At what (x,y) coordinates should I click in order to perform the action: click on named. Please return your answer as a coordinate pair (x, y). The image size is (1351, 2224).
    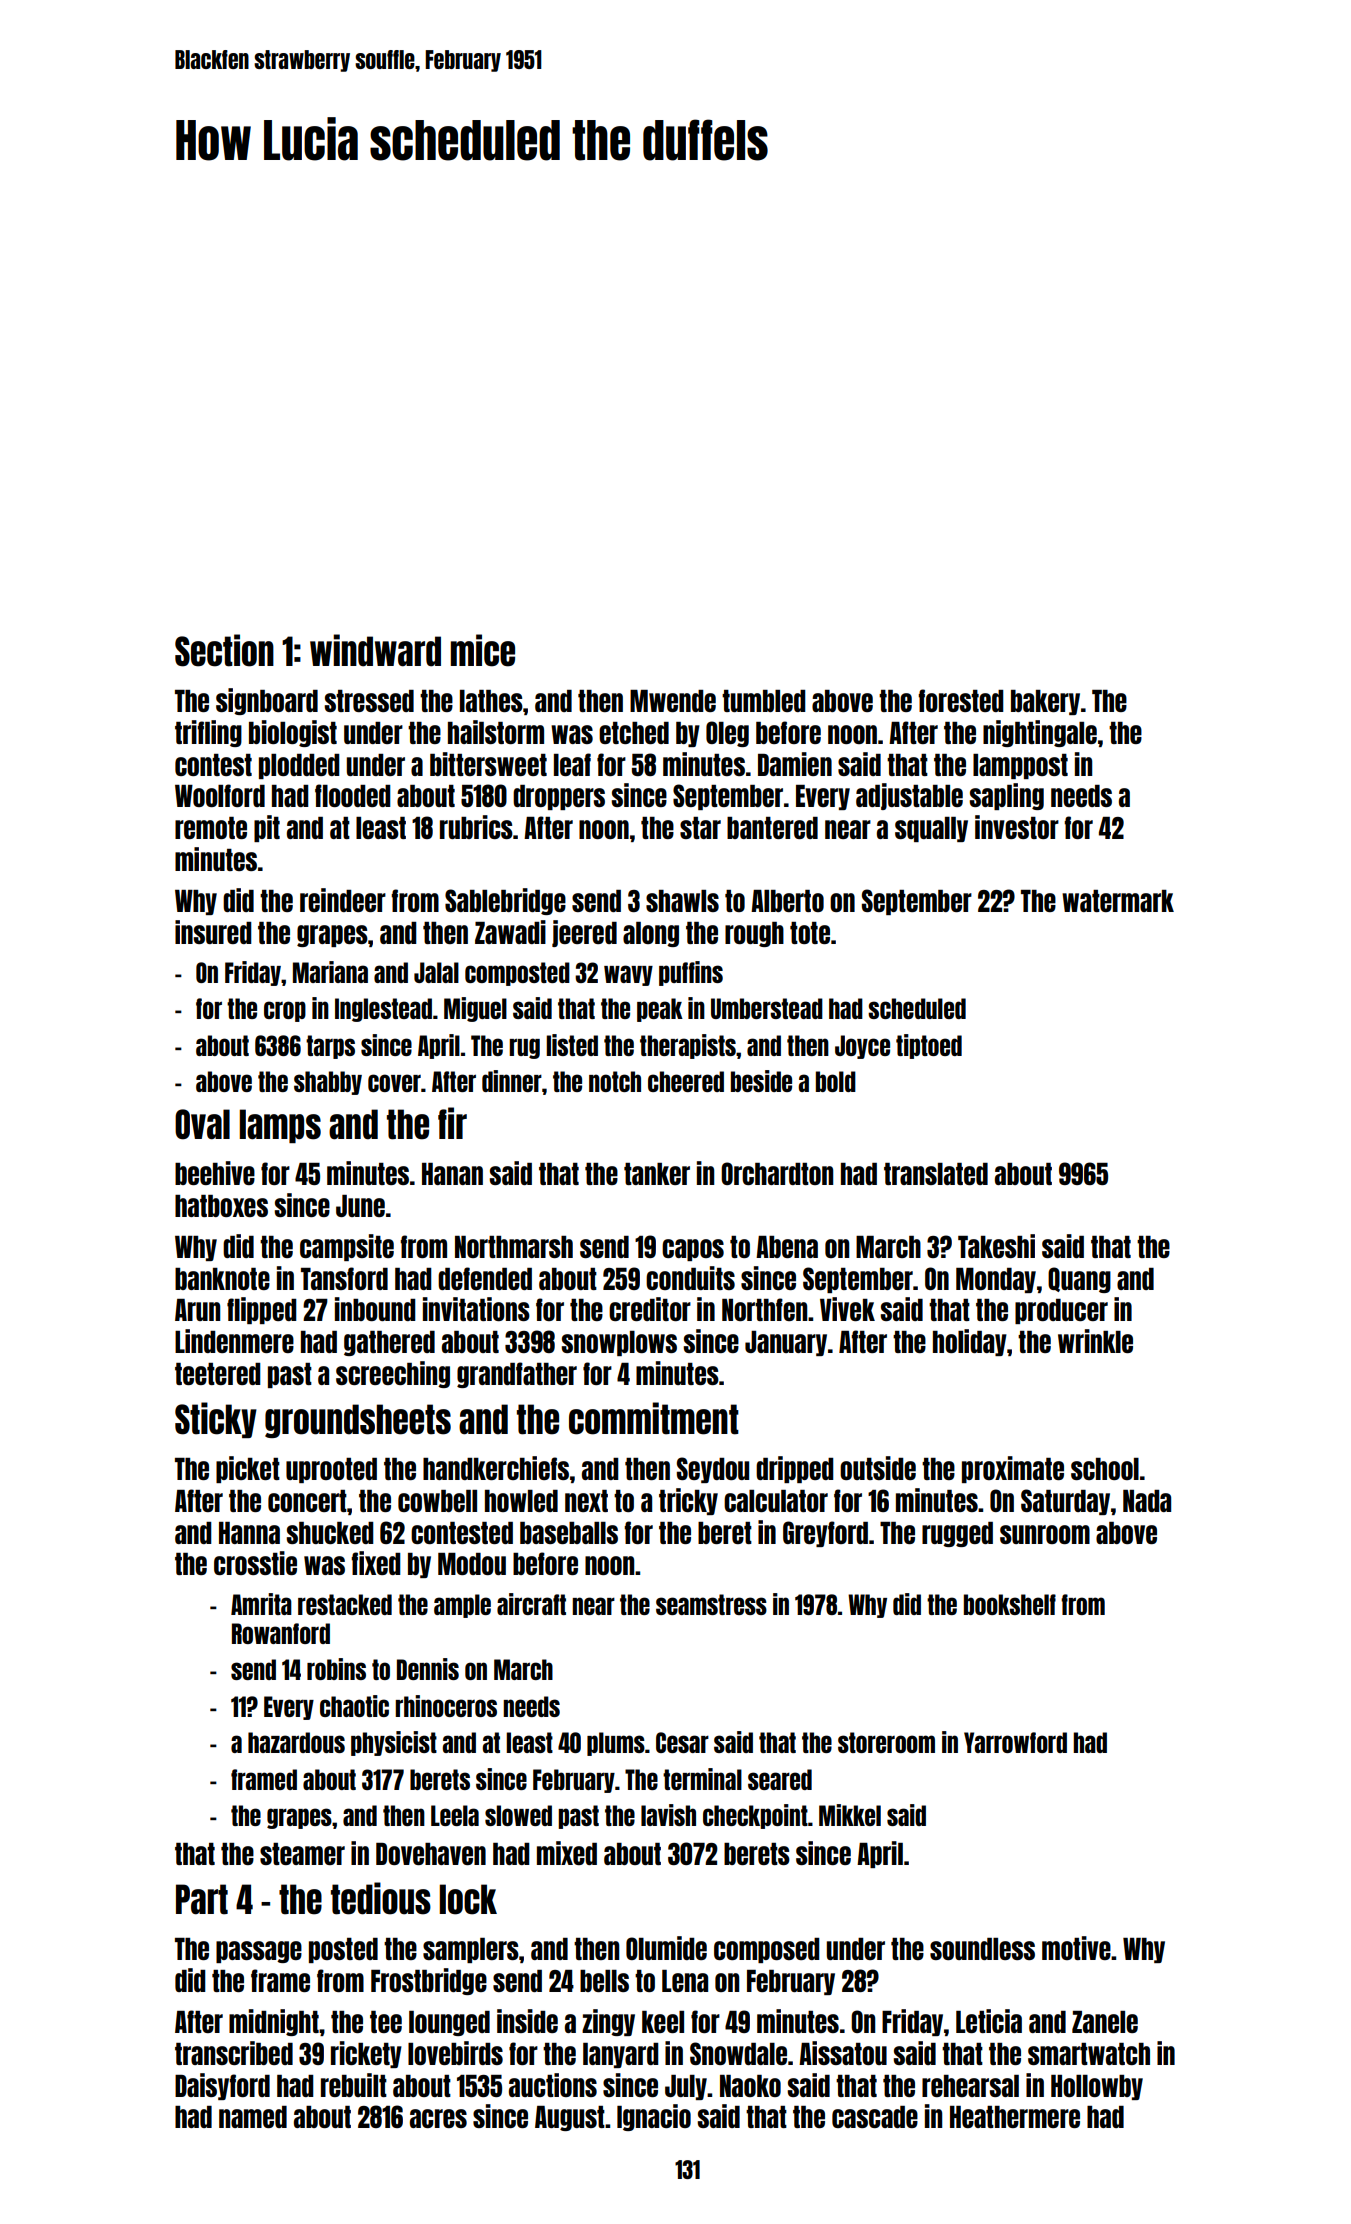
    Looking at the image, I should click on (253, 2117).
